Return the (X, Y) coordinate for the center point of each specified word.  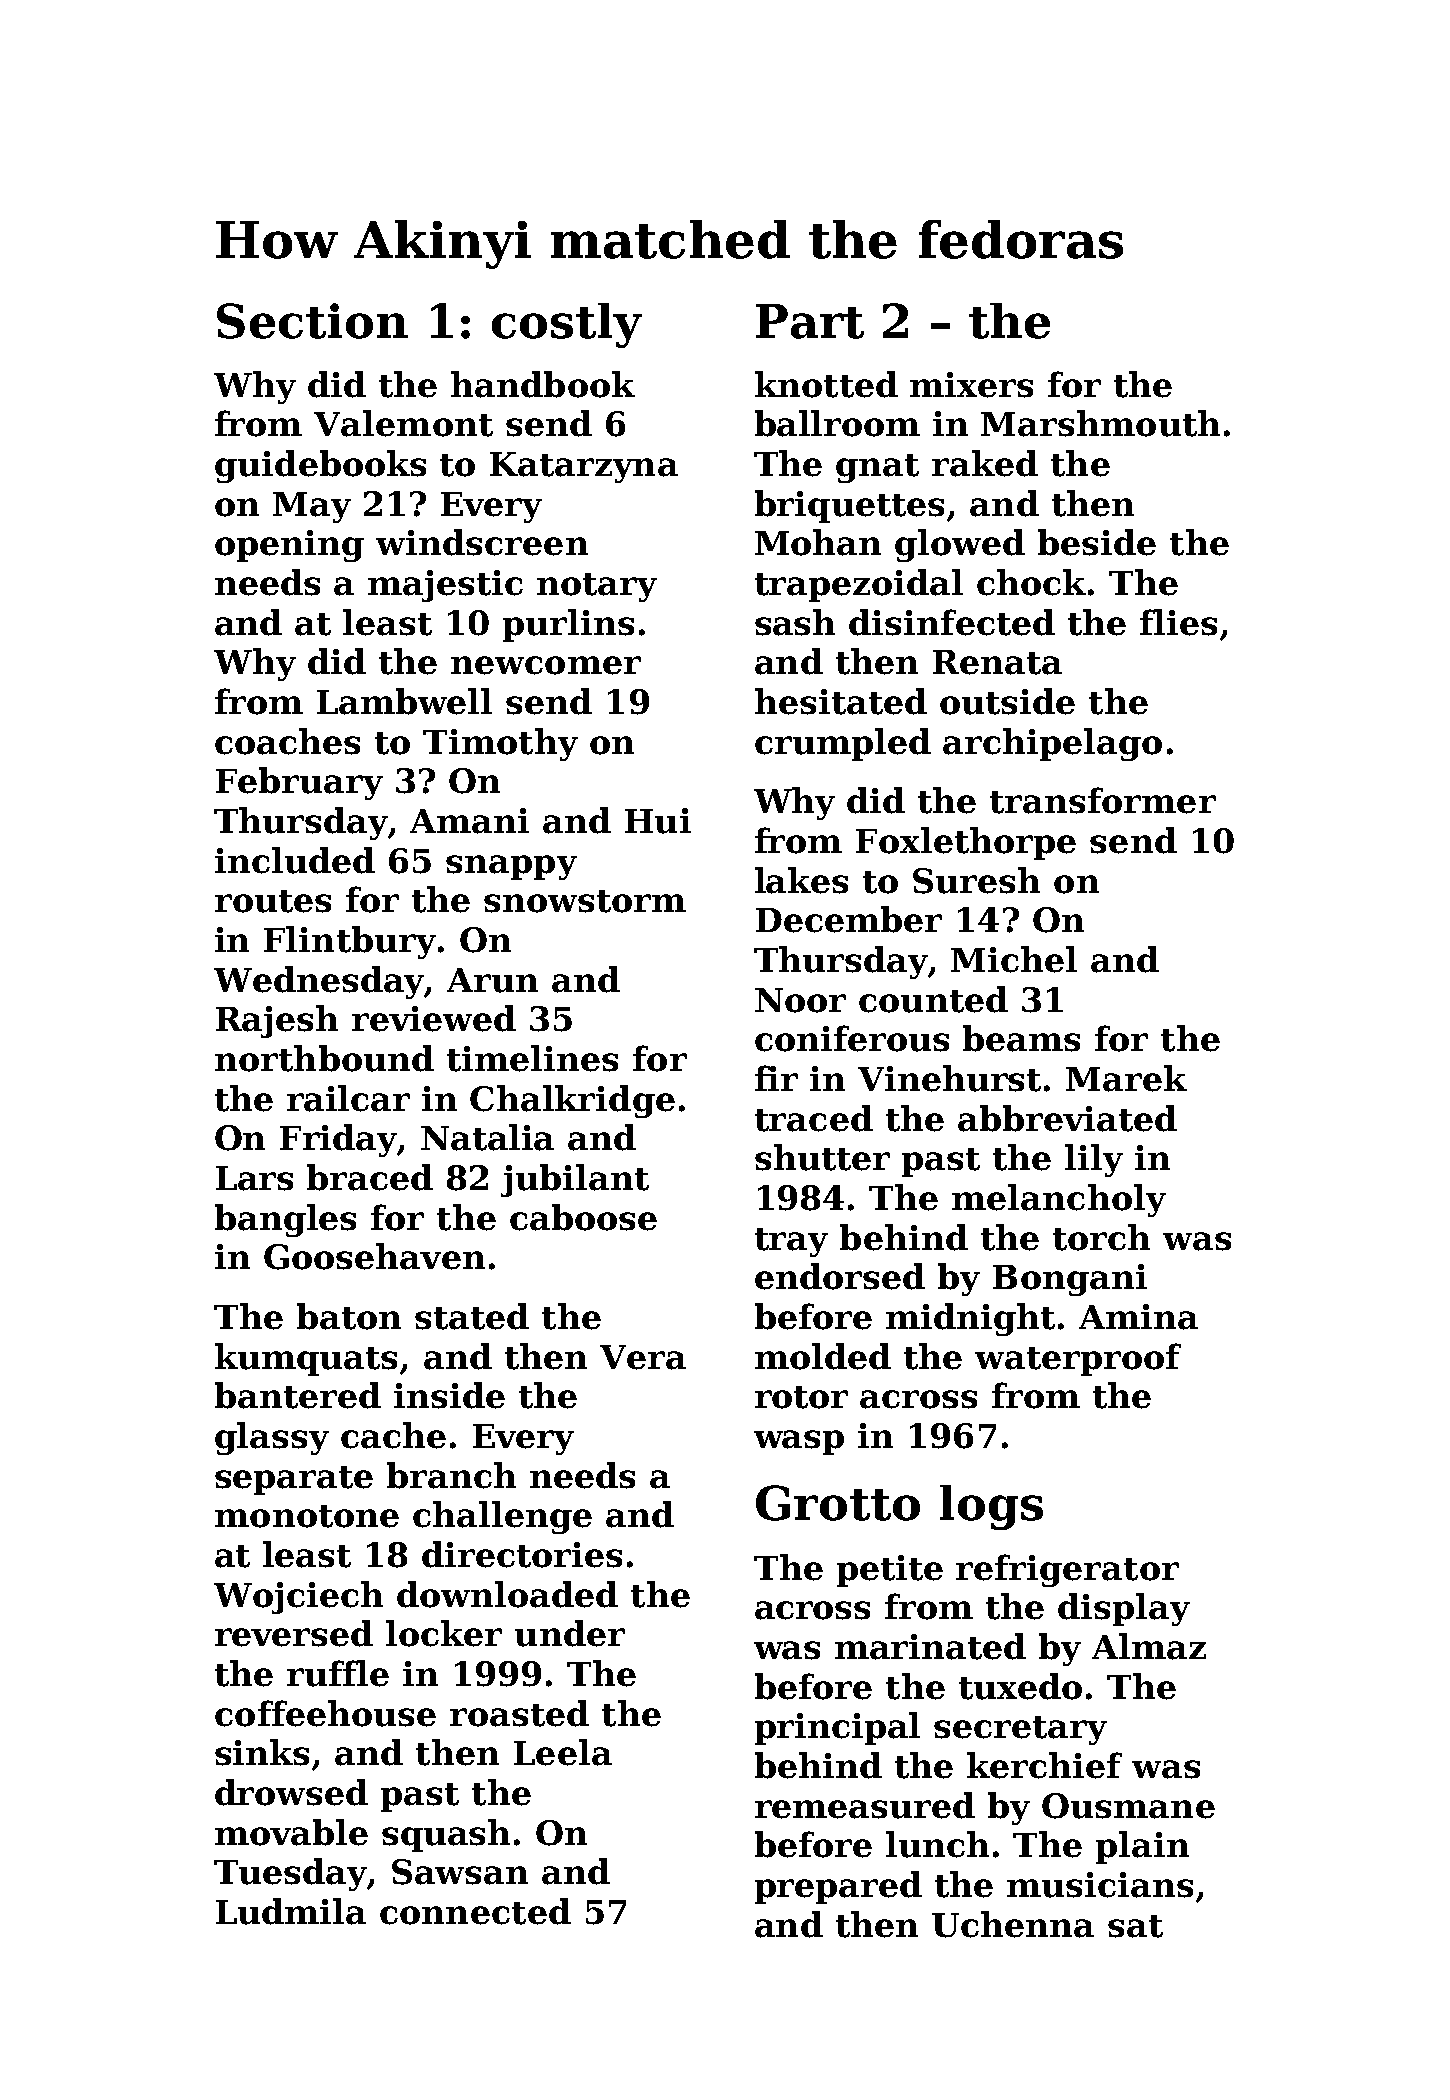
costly (567, 325)
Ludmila (291, 1911)
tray (791, 1242)
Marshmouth (1100, 423)
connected (475, 1911)
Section (312, 321)
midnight (970, 1319)
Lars (254, 1178)
